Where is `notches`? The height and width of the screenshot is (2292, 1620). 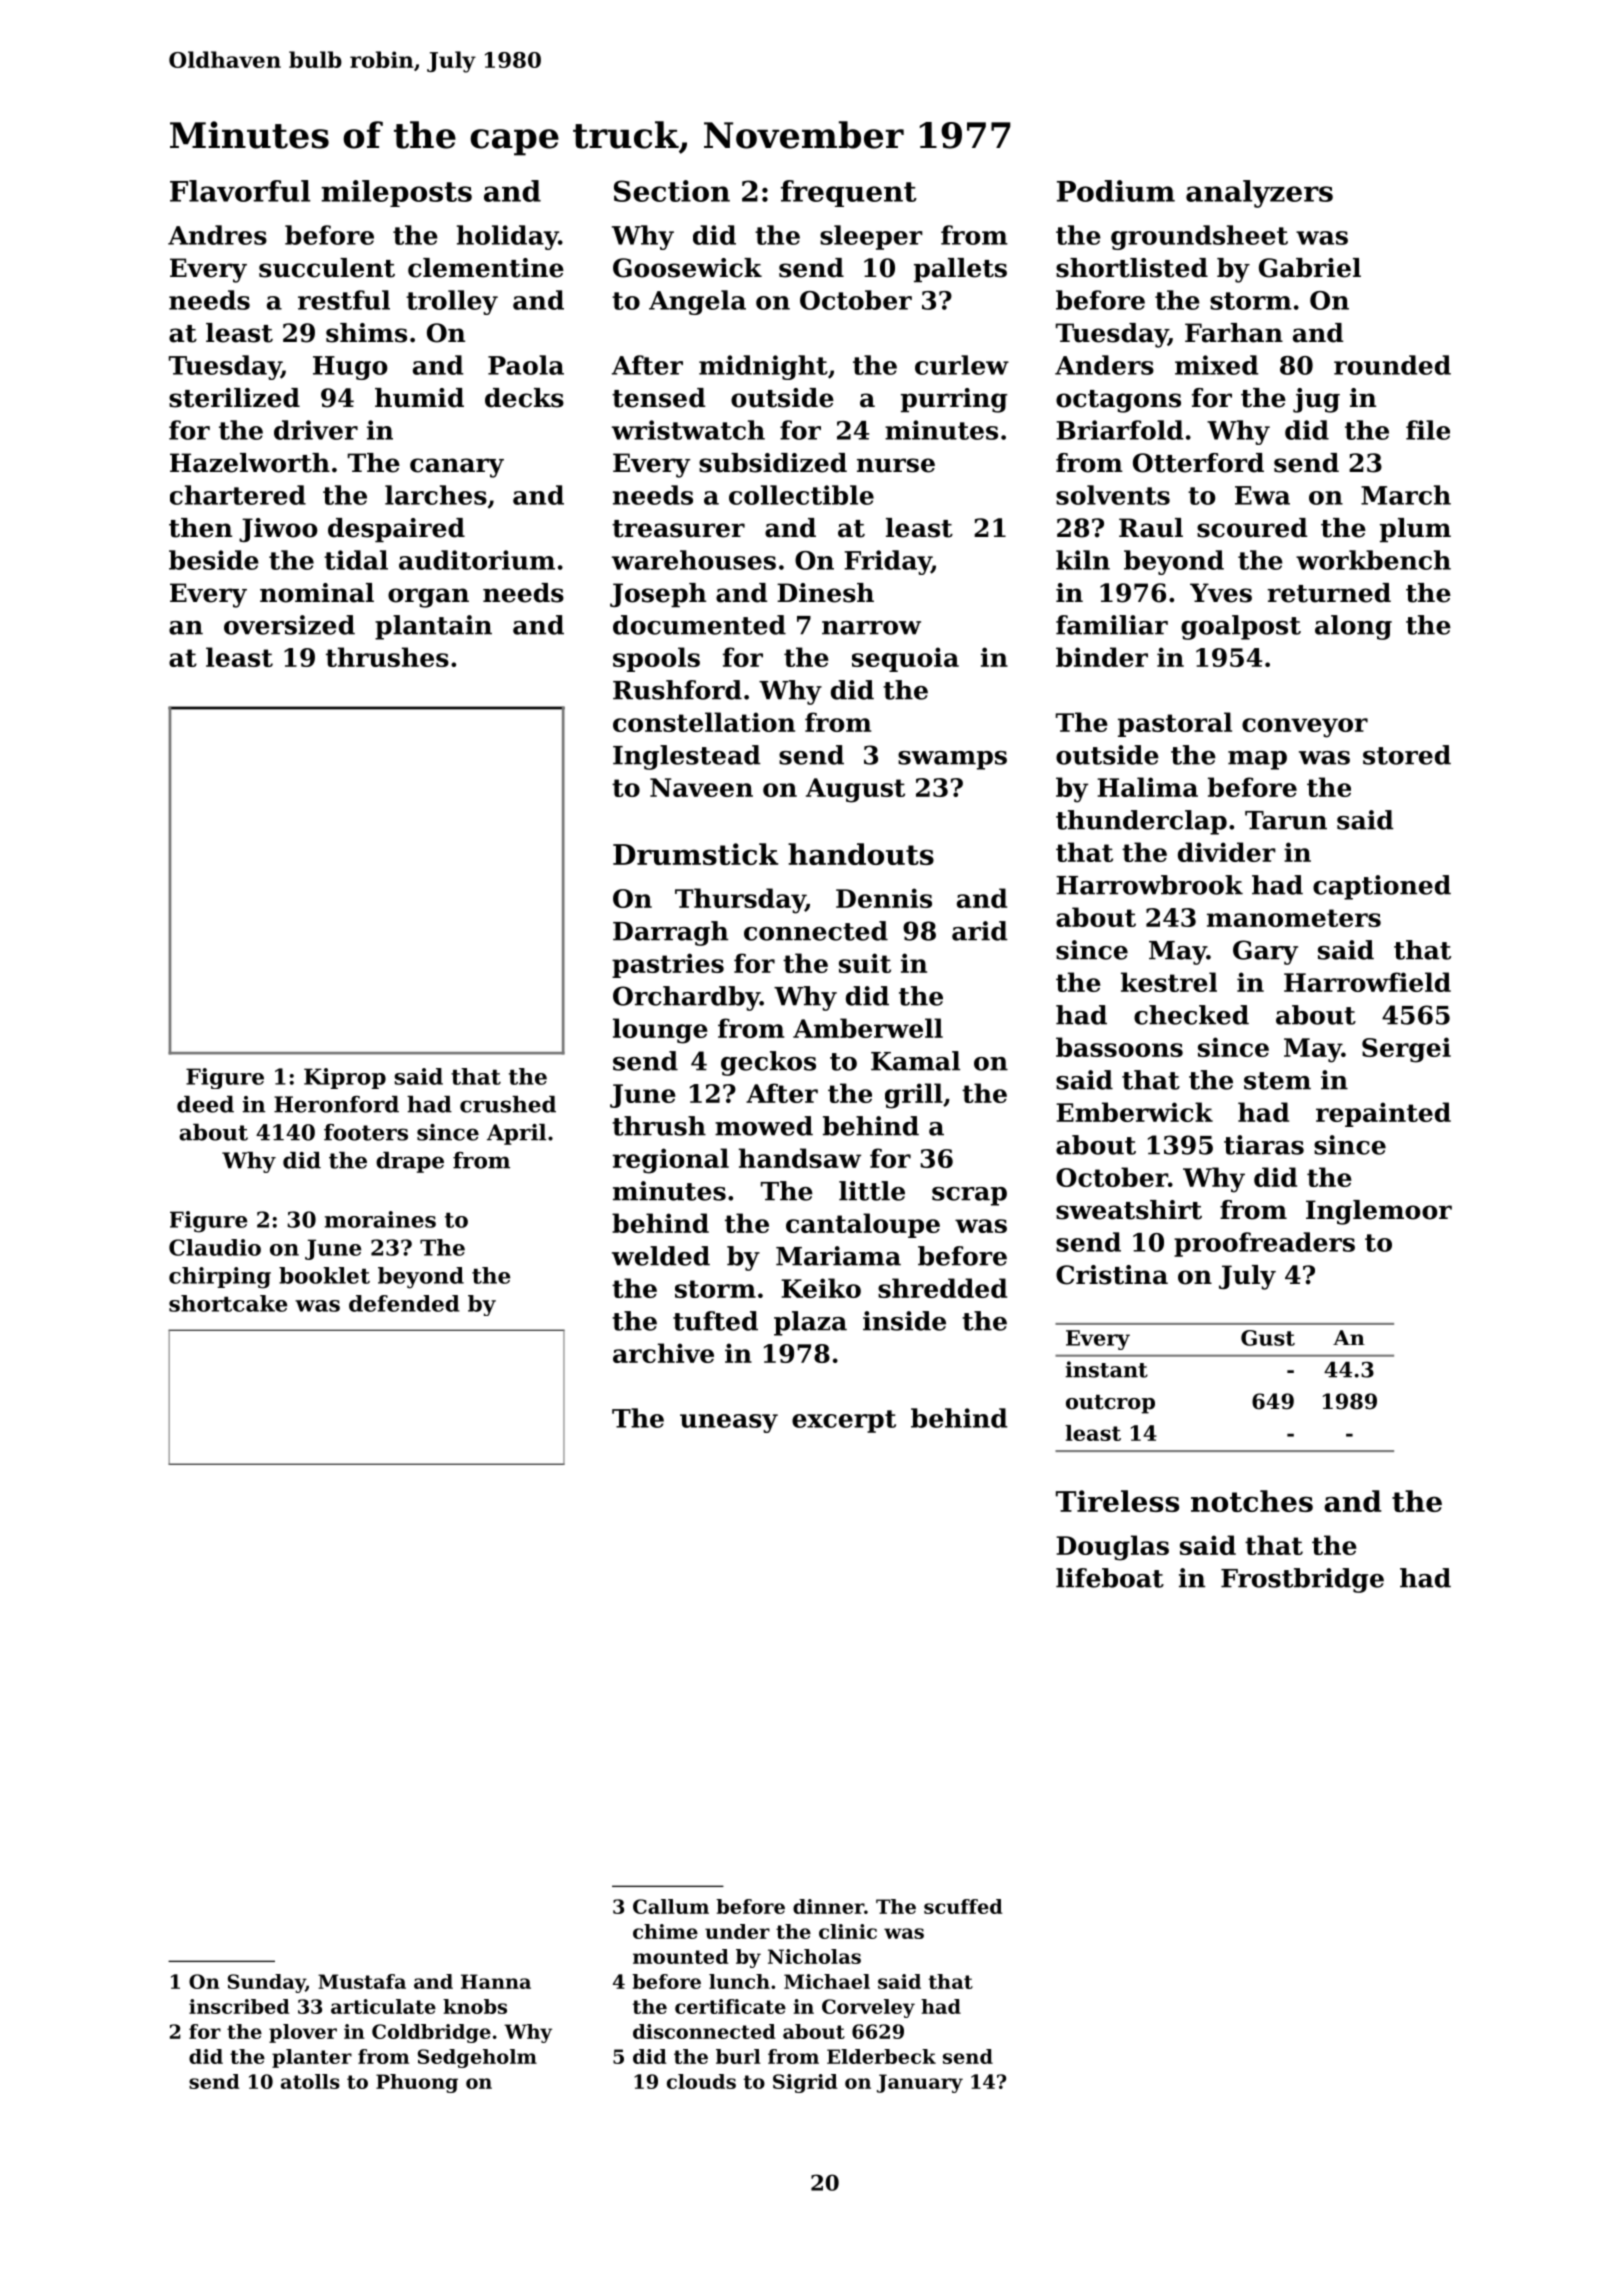
notches is located at coordinates (1252, 1501).
